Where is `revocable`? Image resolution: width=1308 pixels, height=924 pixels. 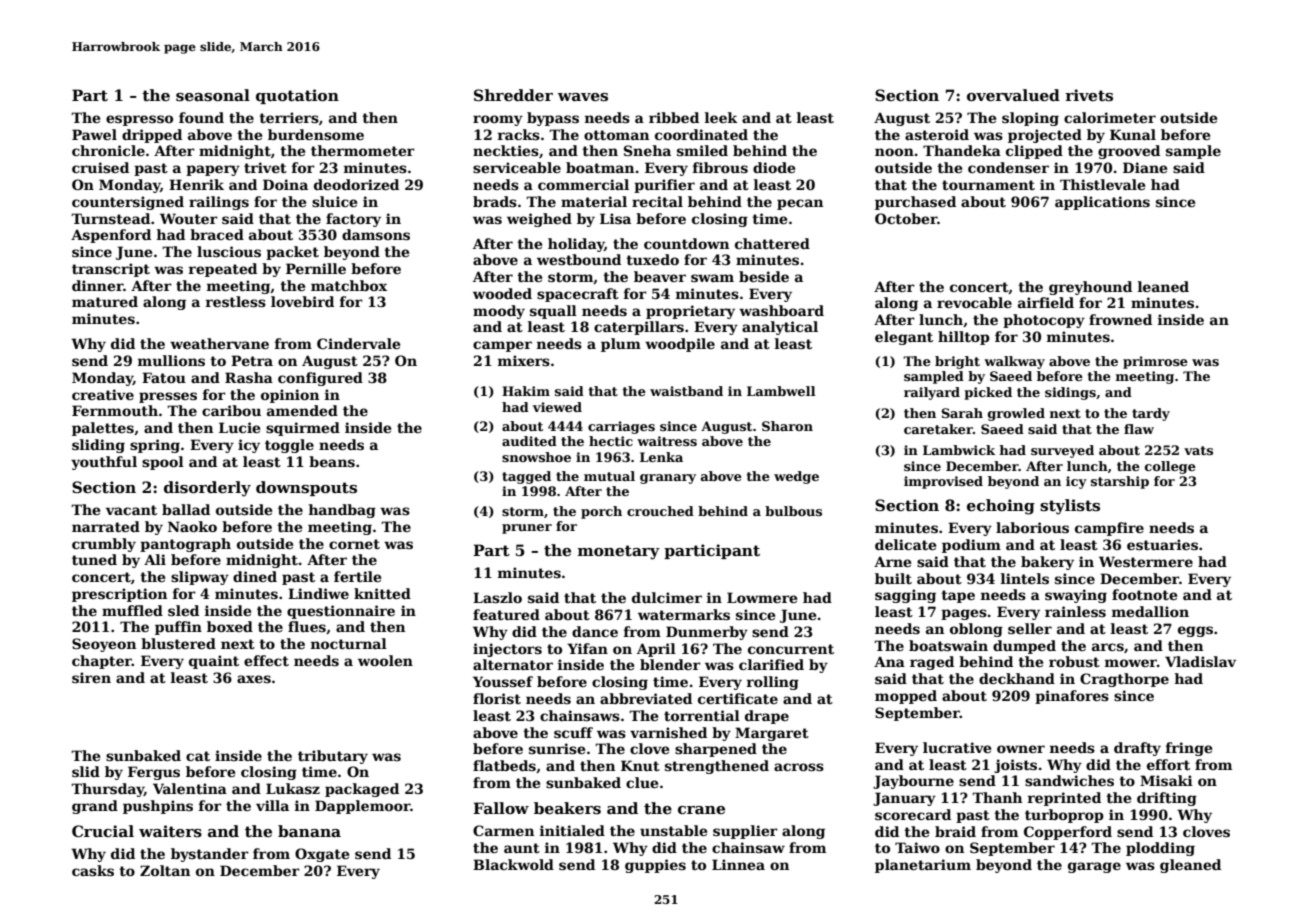
revocable is located at coordinates (974, 302).
